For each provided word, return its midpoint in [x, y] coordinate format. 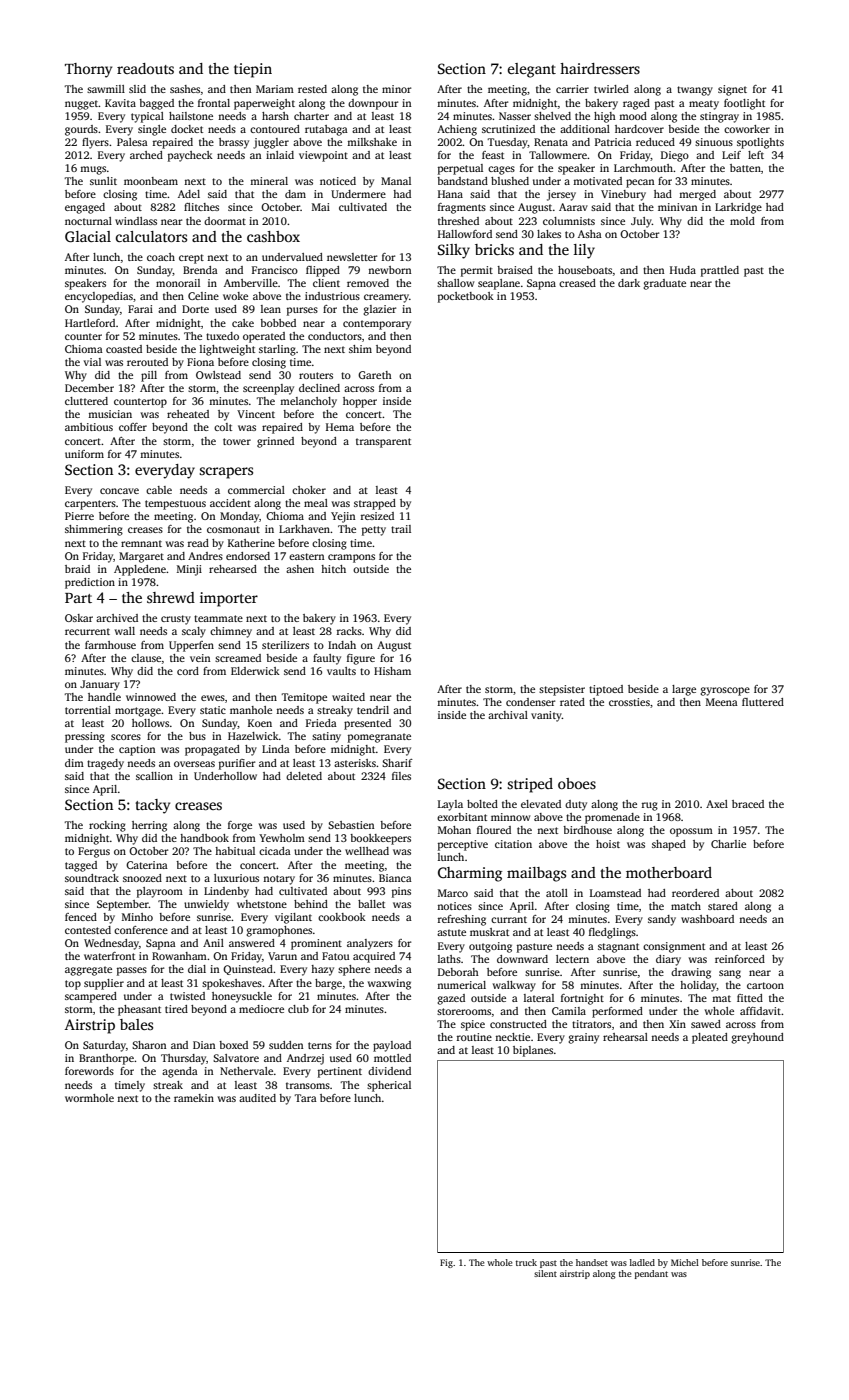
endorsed [248, 556]
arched [146, 155]
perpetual [460, 169]
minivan [677, 207]
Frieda [321, 723]
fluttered [763, 702]
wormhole [89, 1098]
